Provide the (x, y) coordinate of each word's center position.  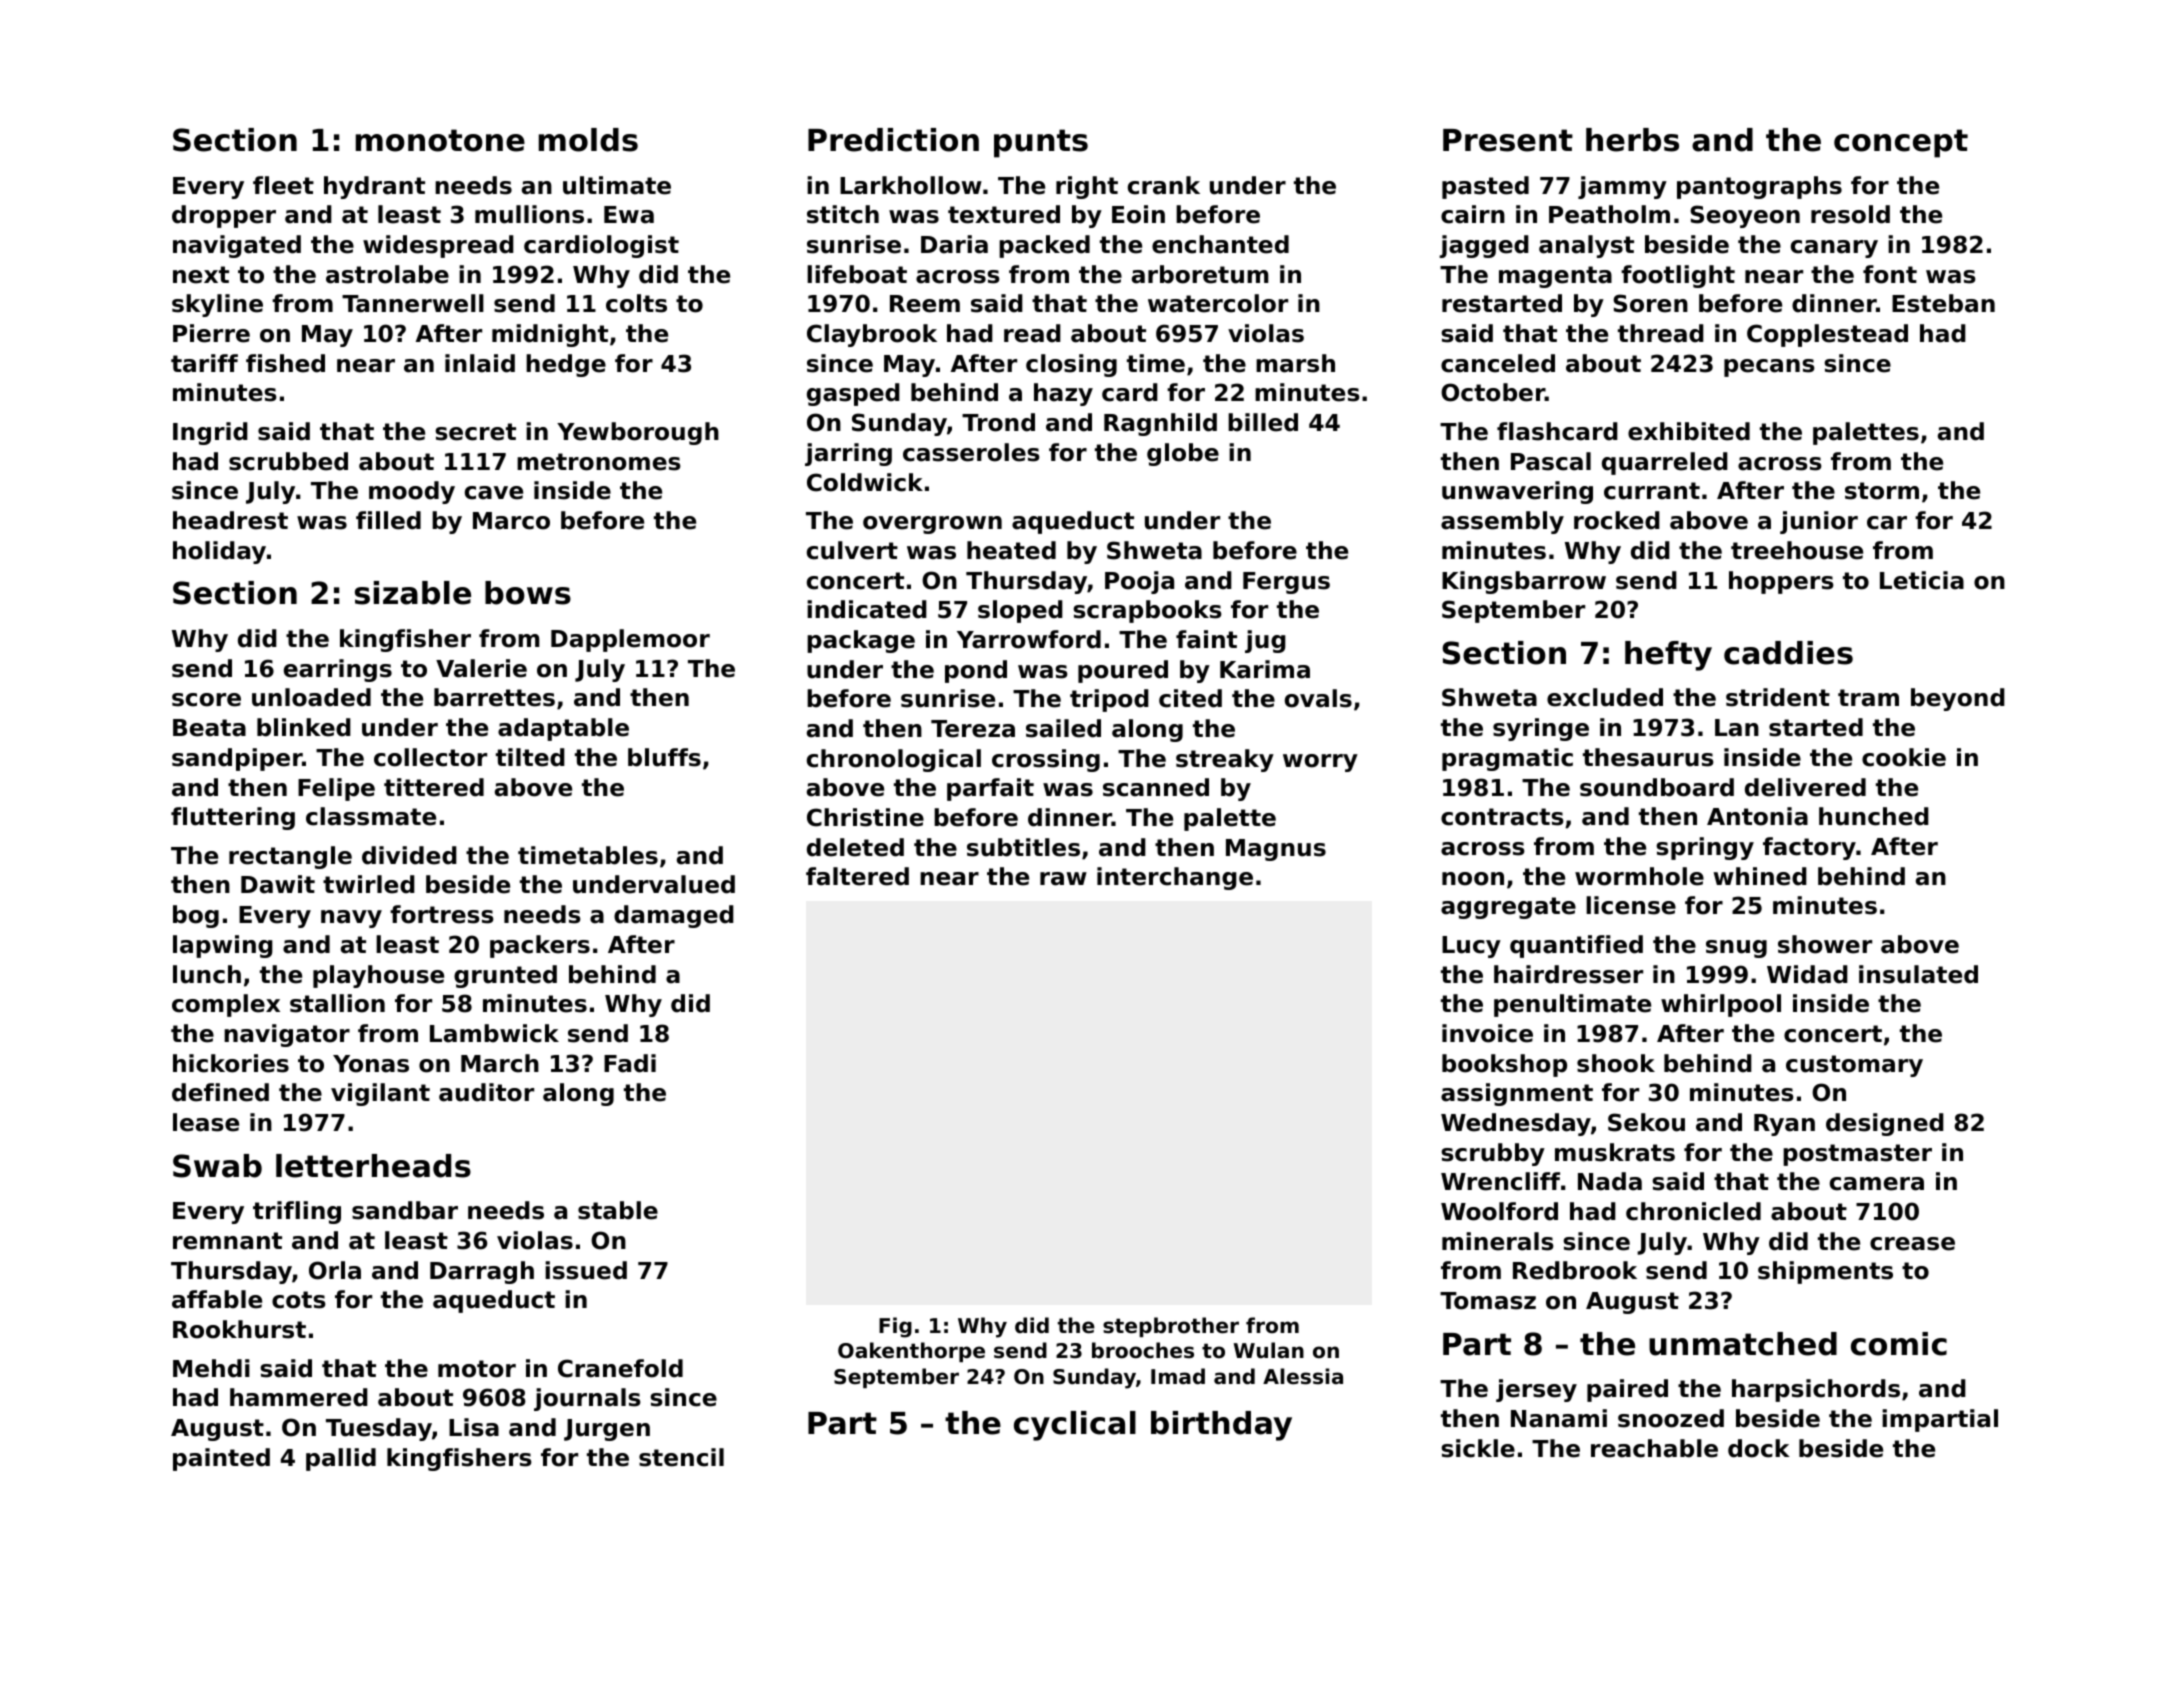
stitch (843, 214)
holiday (219, 552)
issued (586, 1270)
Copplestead (1827, 335)
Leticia (1922, 580)
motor (477, 1369)
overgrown (932, 525)
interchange (1175, 878)
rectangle (290, 857)
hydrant (374, 187)
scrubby (1493, 1154)
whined (1760, 876)
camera (1877, 1184)
